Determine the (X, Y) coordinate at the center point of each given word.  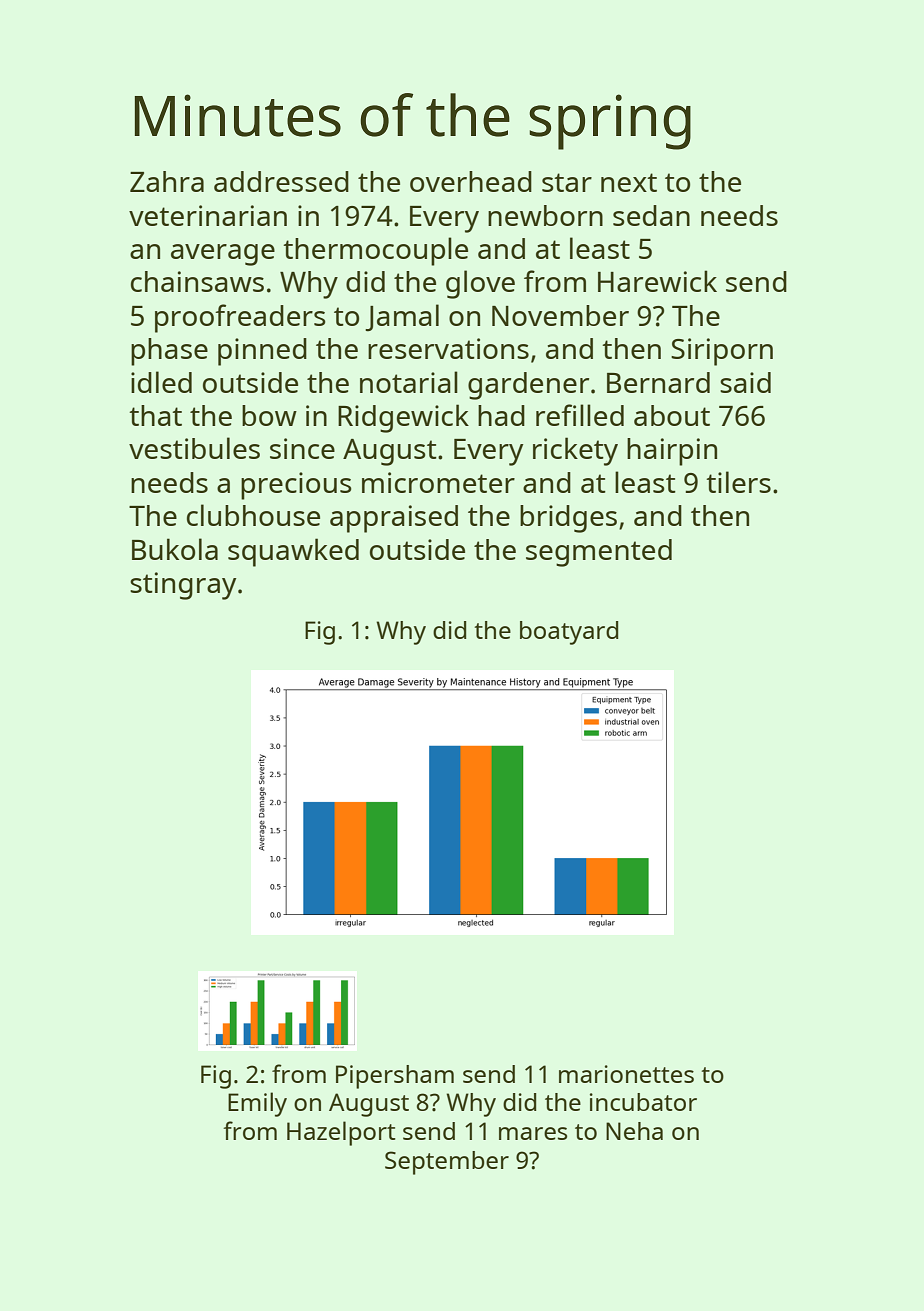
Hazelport (341, 1133)
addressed (281, 181)
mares (533, 1133)
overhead (471, 181)
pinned (262, 352)
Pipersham (395, 1077)
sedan (651, 215)
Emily (257, 1104)
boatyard (569, 633)
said (745, 382)
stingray (183, 586)
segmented (599, 553)
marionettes (626, 1074)
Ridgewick (403, 418)
